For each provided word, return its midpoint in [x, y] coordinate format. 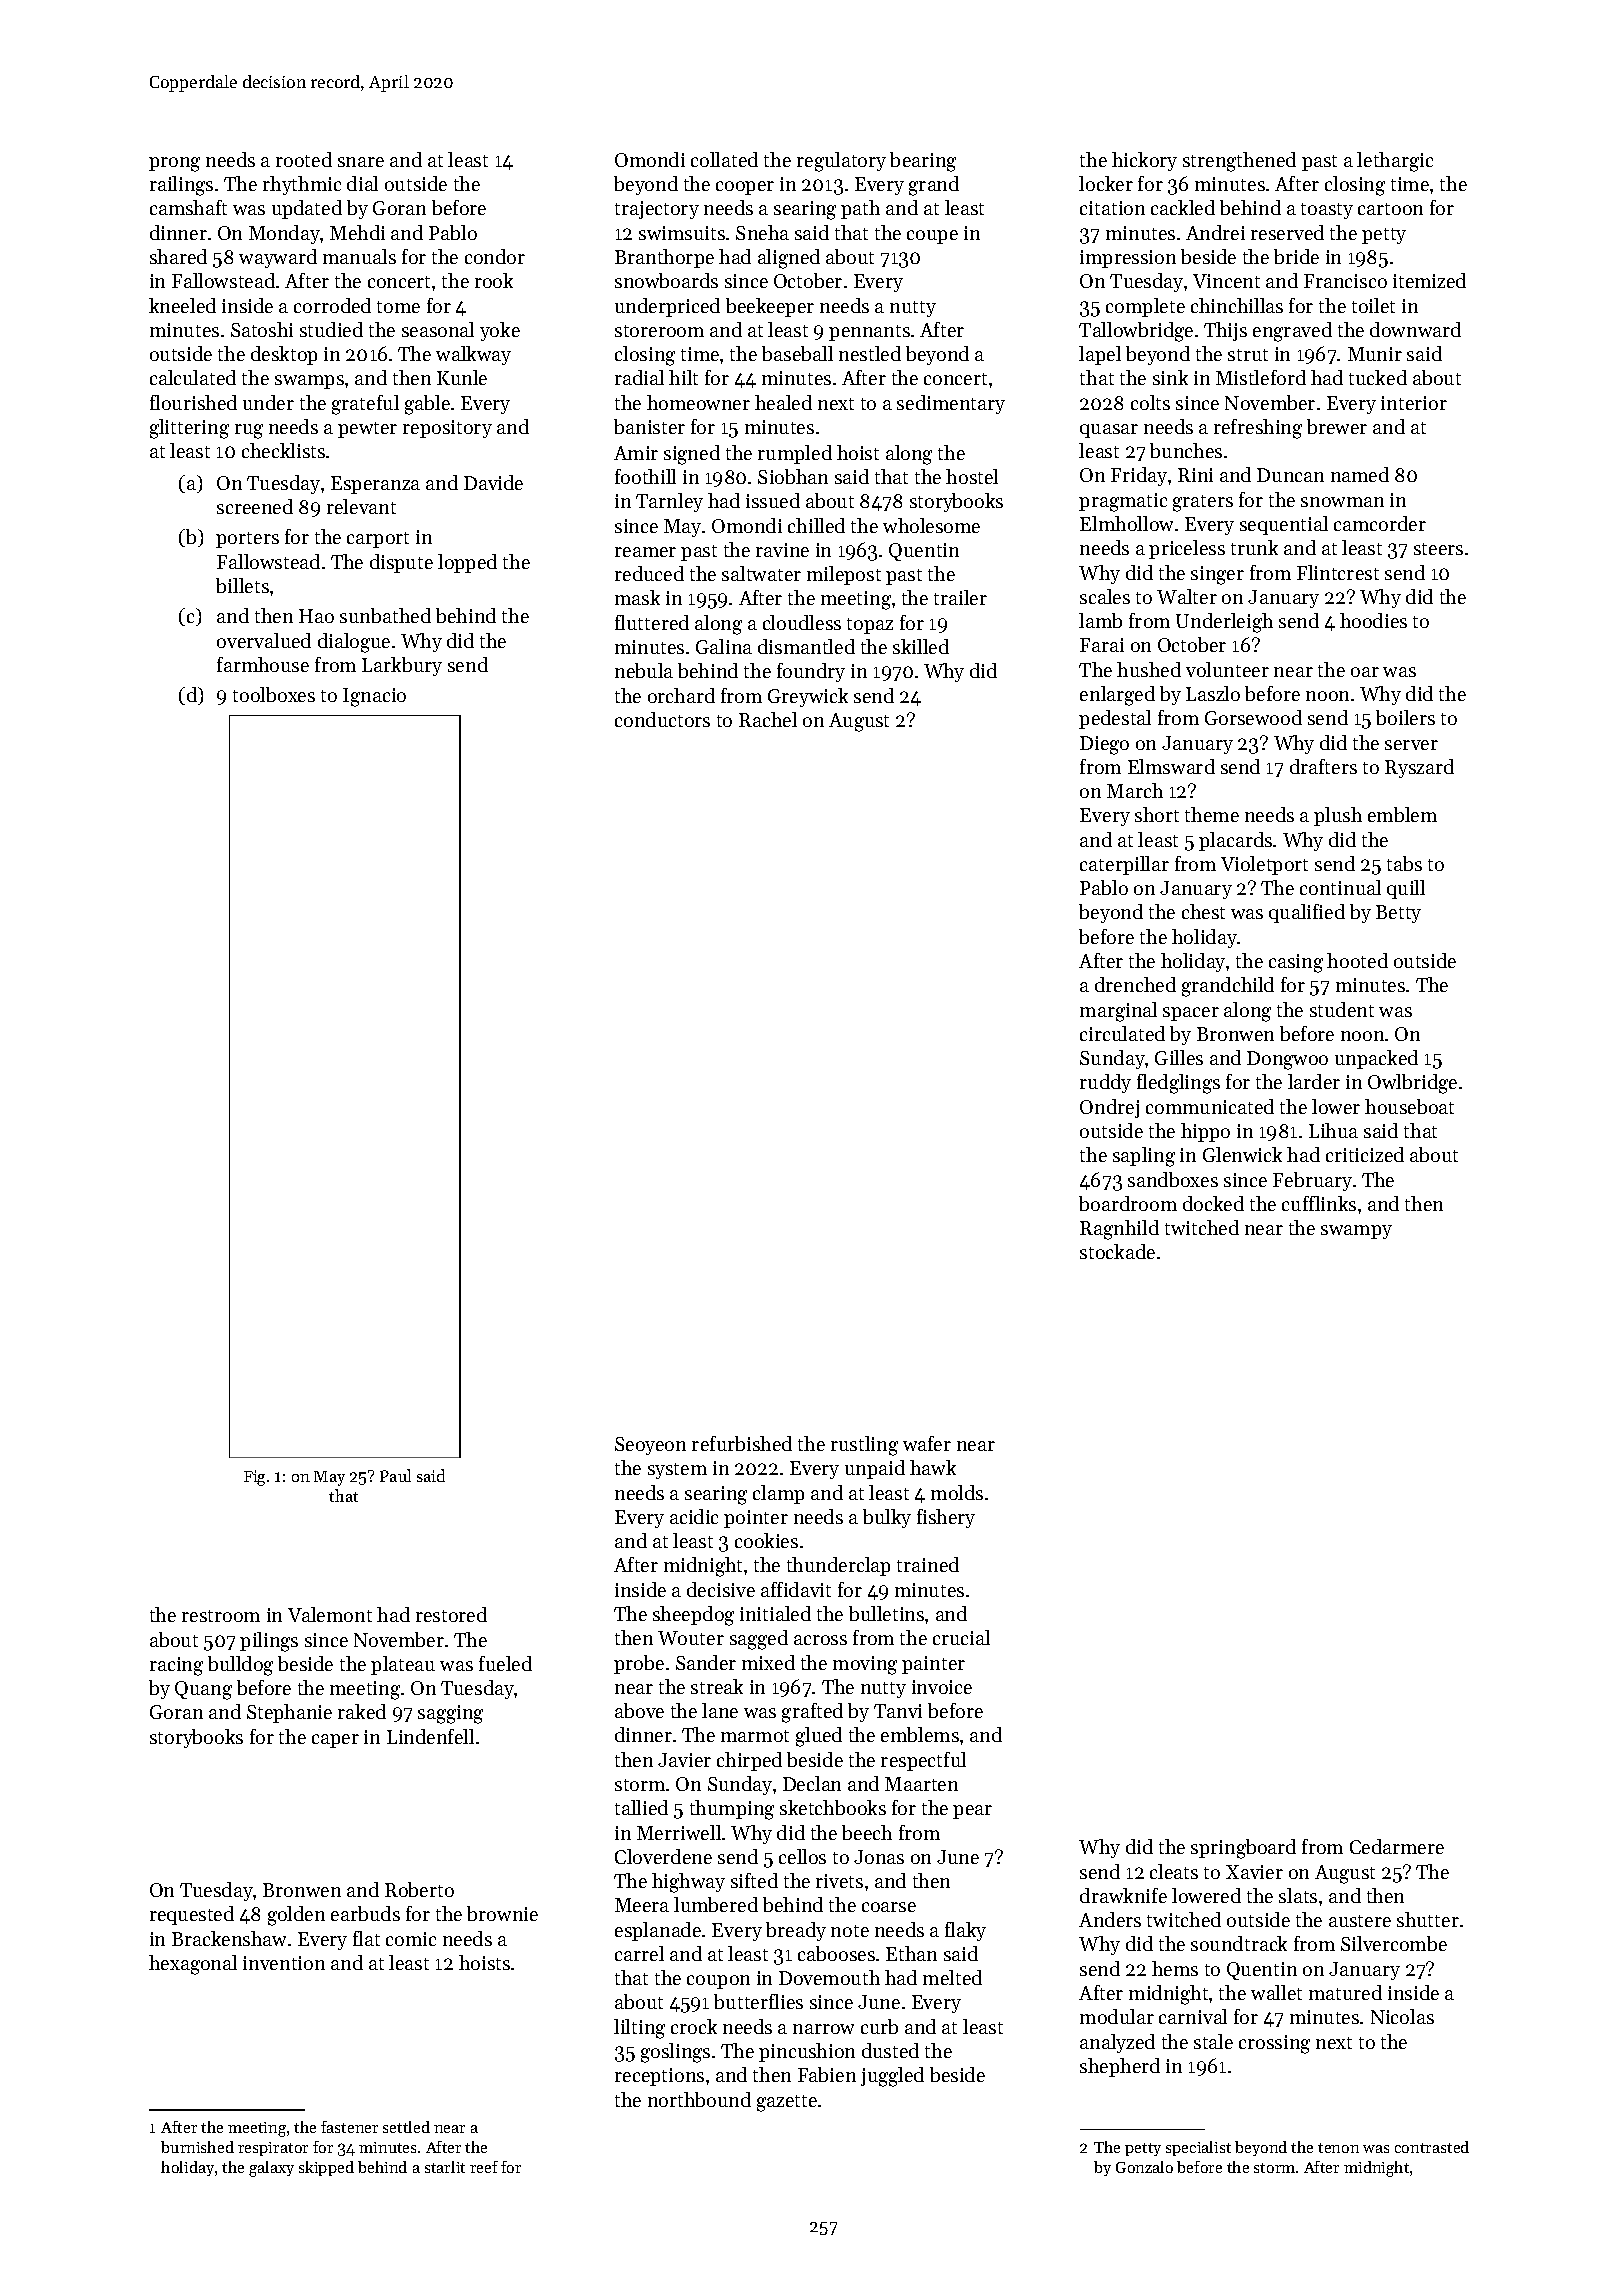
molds [957, 1492]
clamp [778, 1494]
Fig [254, 1478]
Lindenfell [430, 1736]
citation [1112, 208]
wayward [278, 258]
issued [773, 500]
